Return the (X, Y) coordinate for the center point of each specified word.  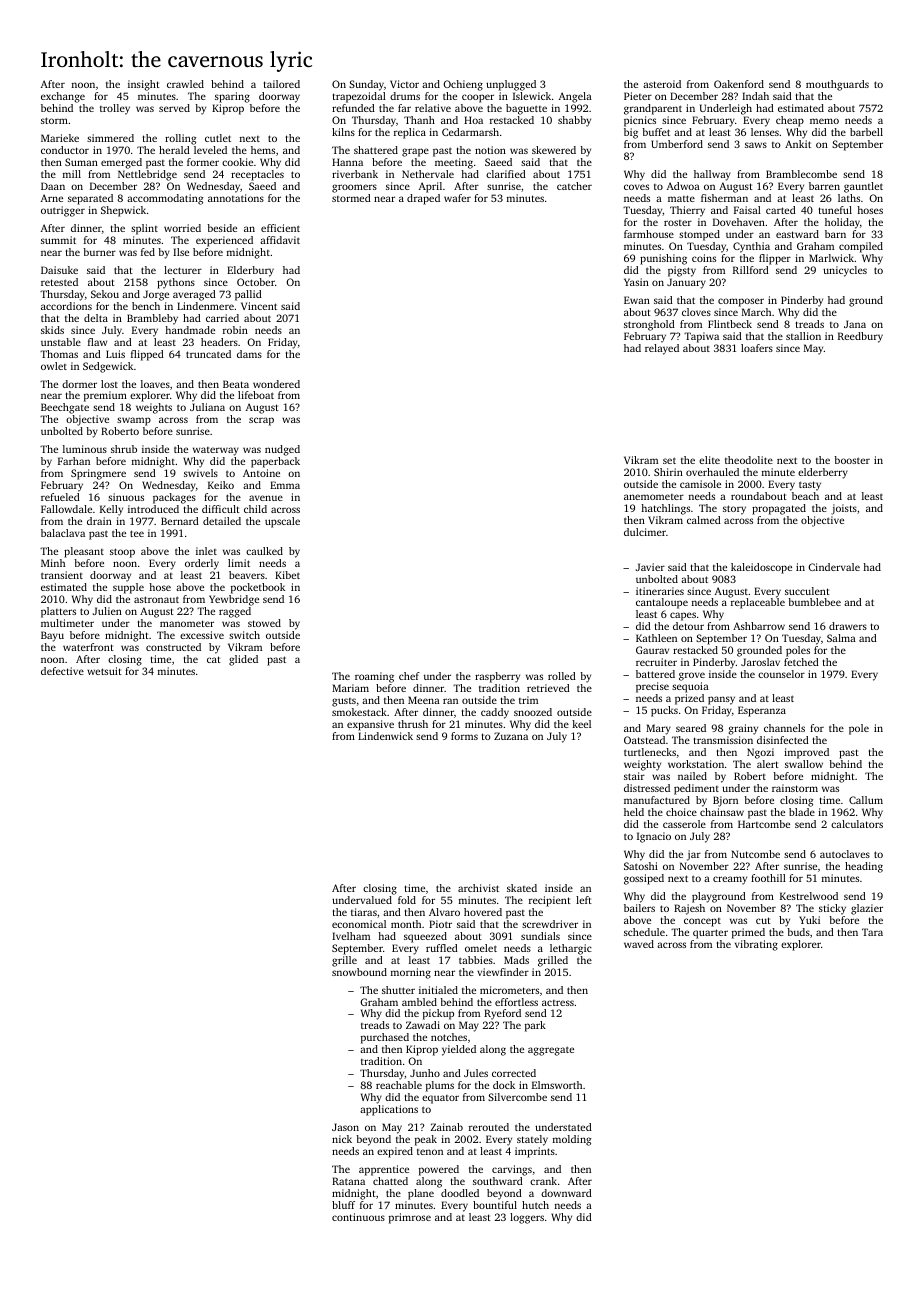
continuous (358, 1217)
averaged (194, 295)
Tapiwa (701, 337)
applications (389, 1110)
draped (423, 199)
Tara (872, 932)
